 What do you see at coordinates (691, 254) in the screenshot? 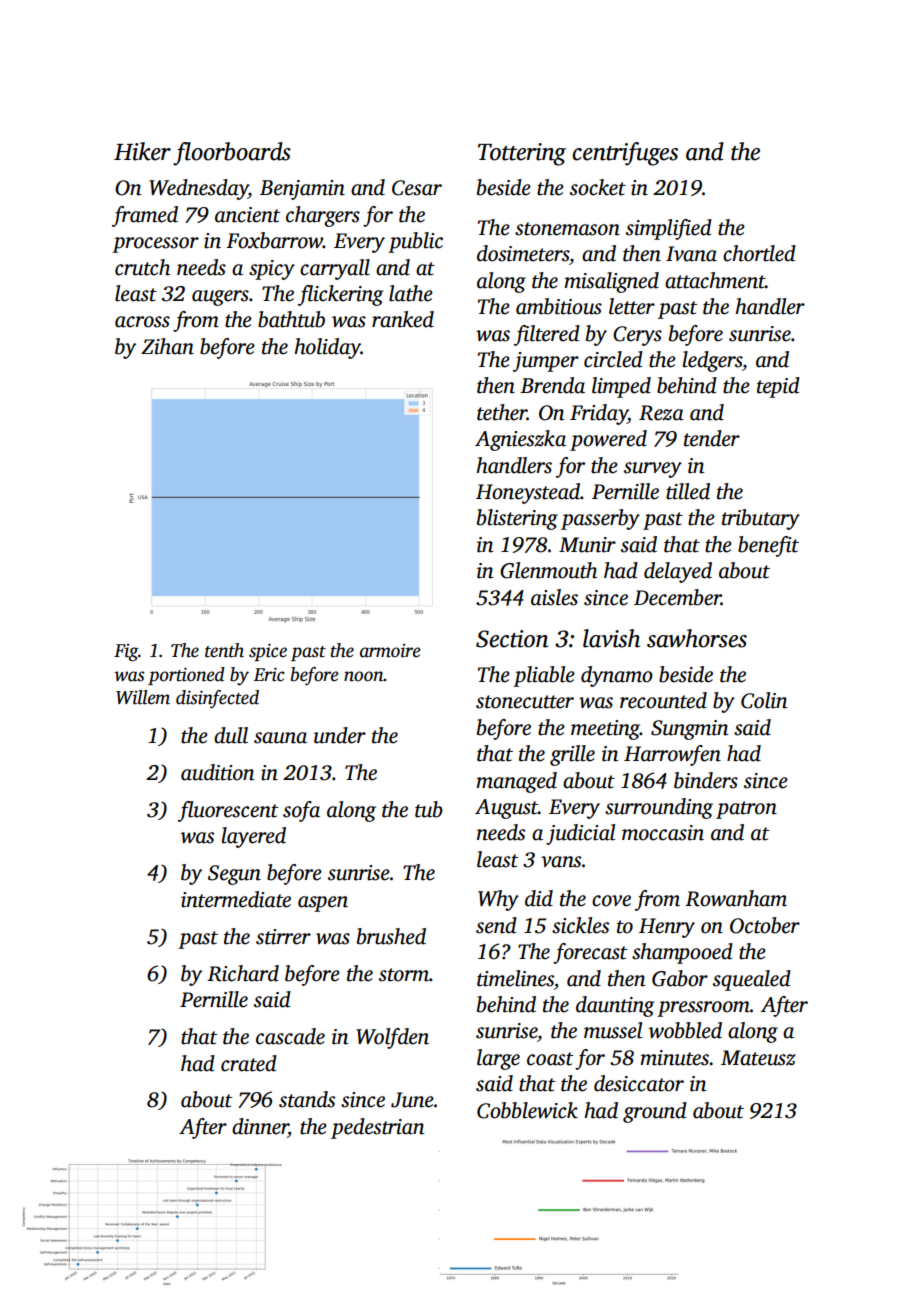
I see `Ivana` at bounding box center [691, 254].
